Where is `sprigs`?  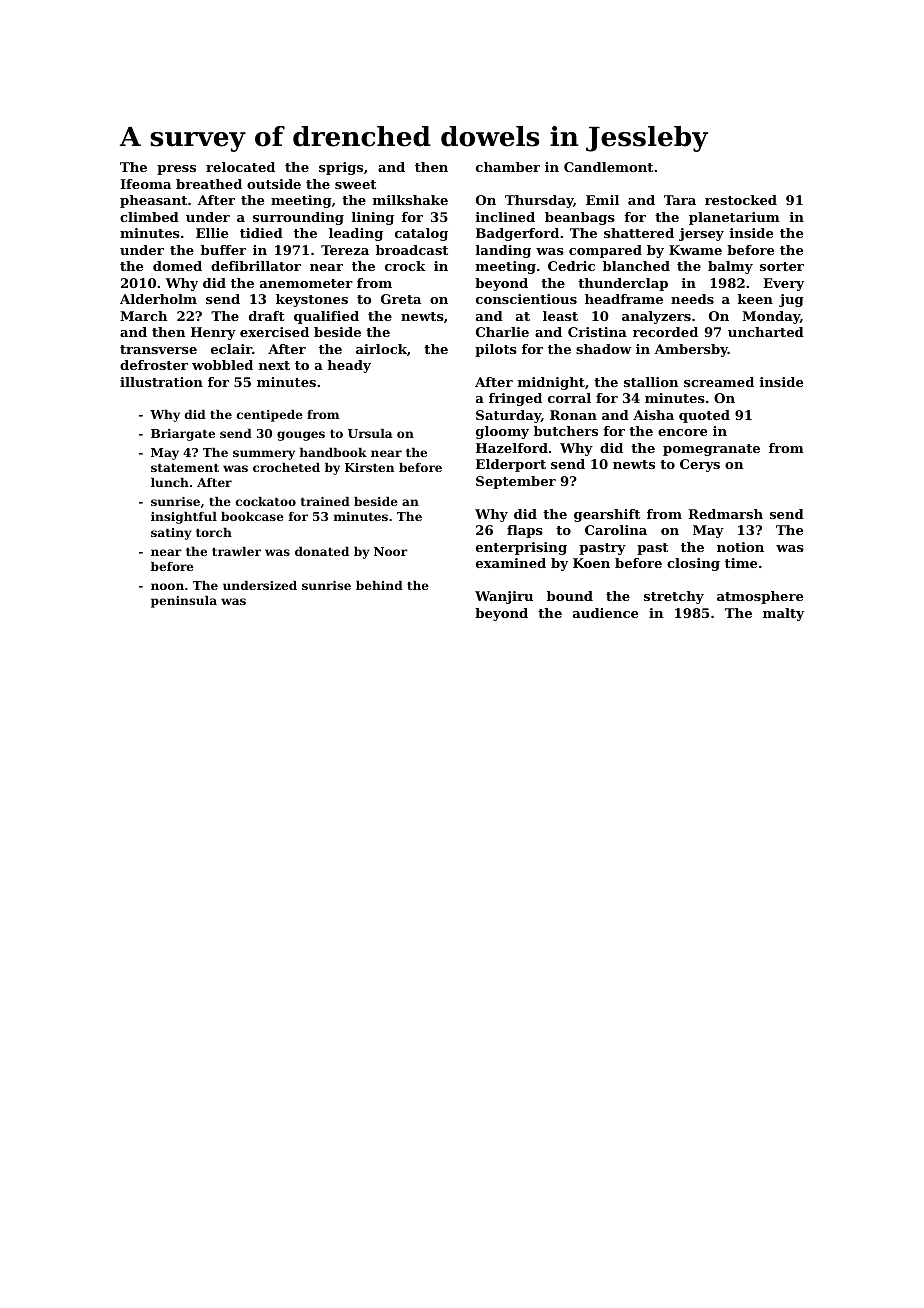 sprigs is located at coordinates (341, 168).
